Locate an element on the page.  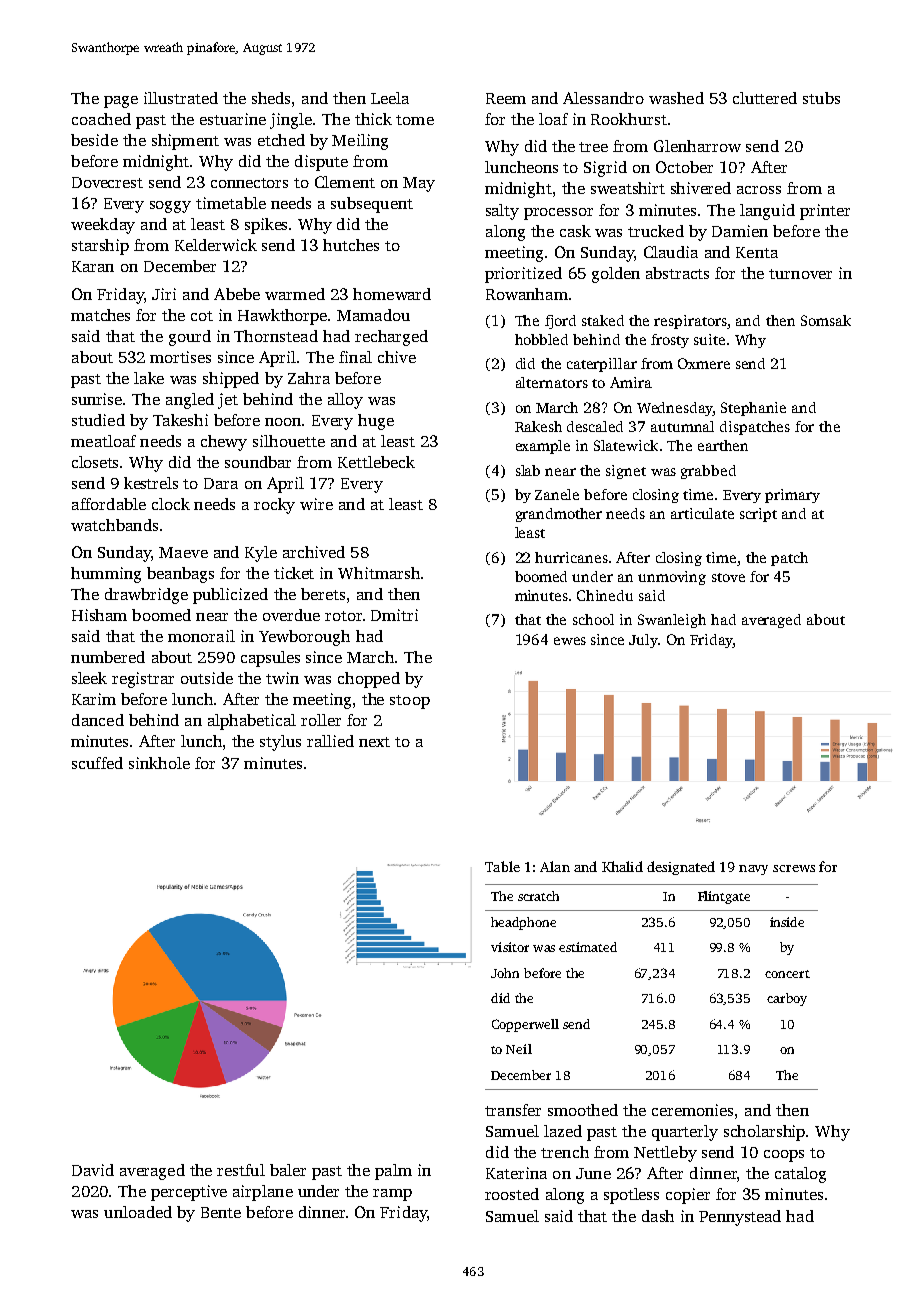
scratch is located at coordinates (538, 896).
